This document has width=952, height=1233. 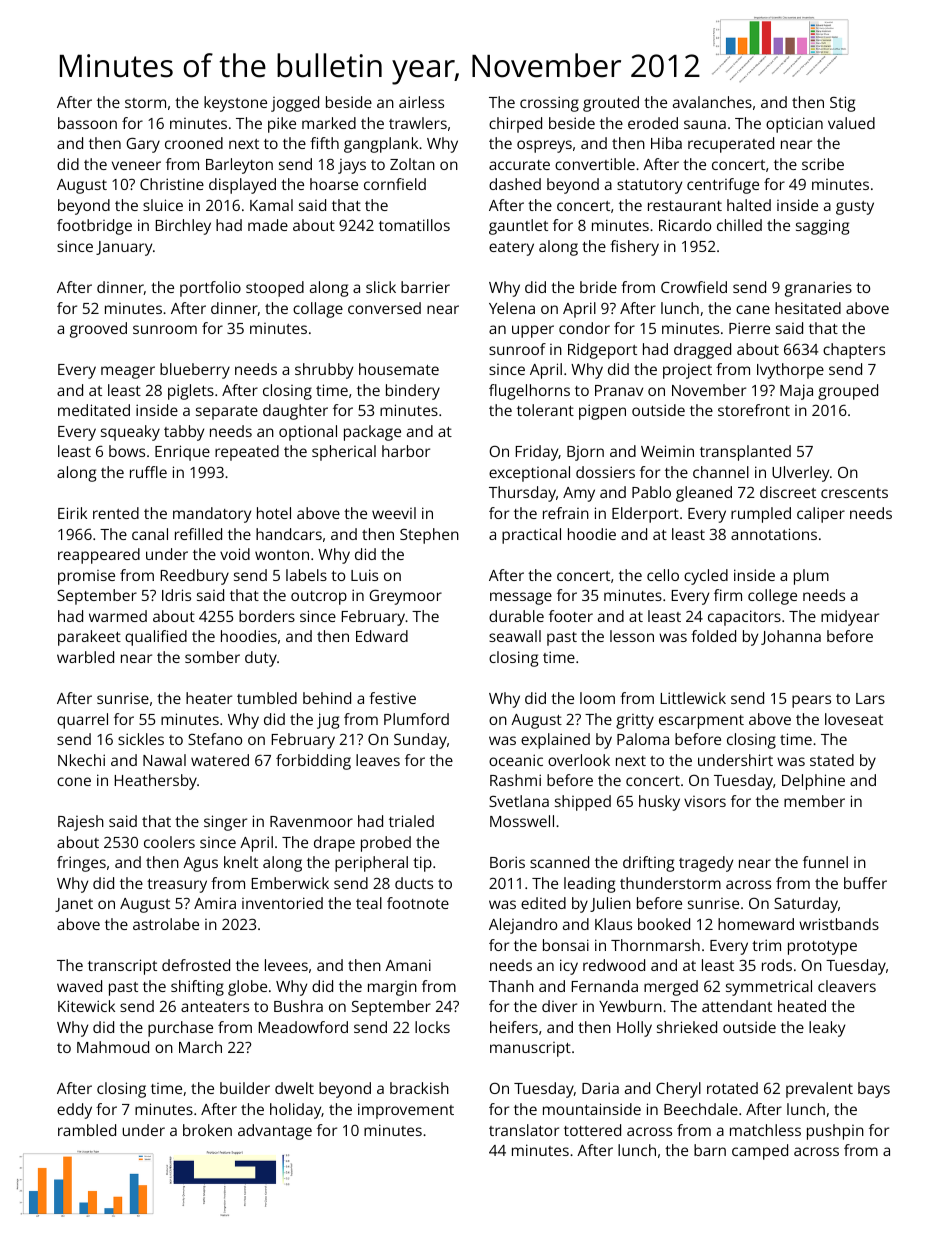 I want to click on barrier, so click(x=425, y=287).
